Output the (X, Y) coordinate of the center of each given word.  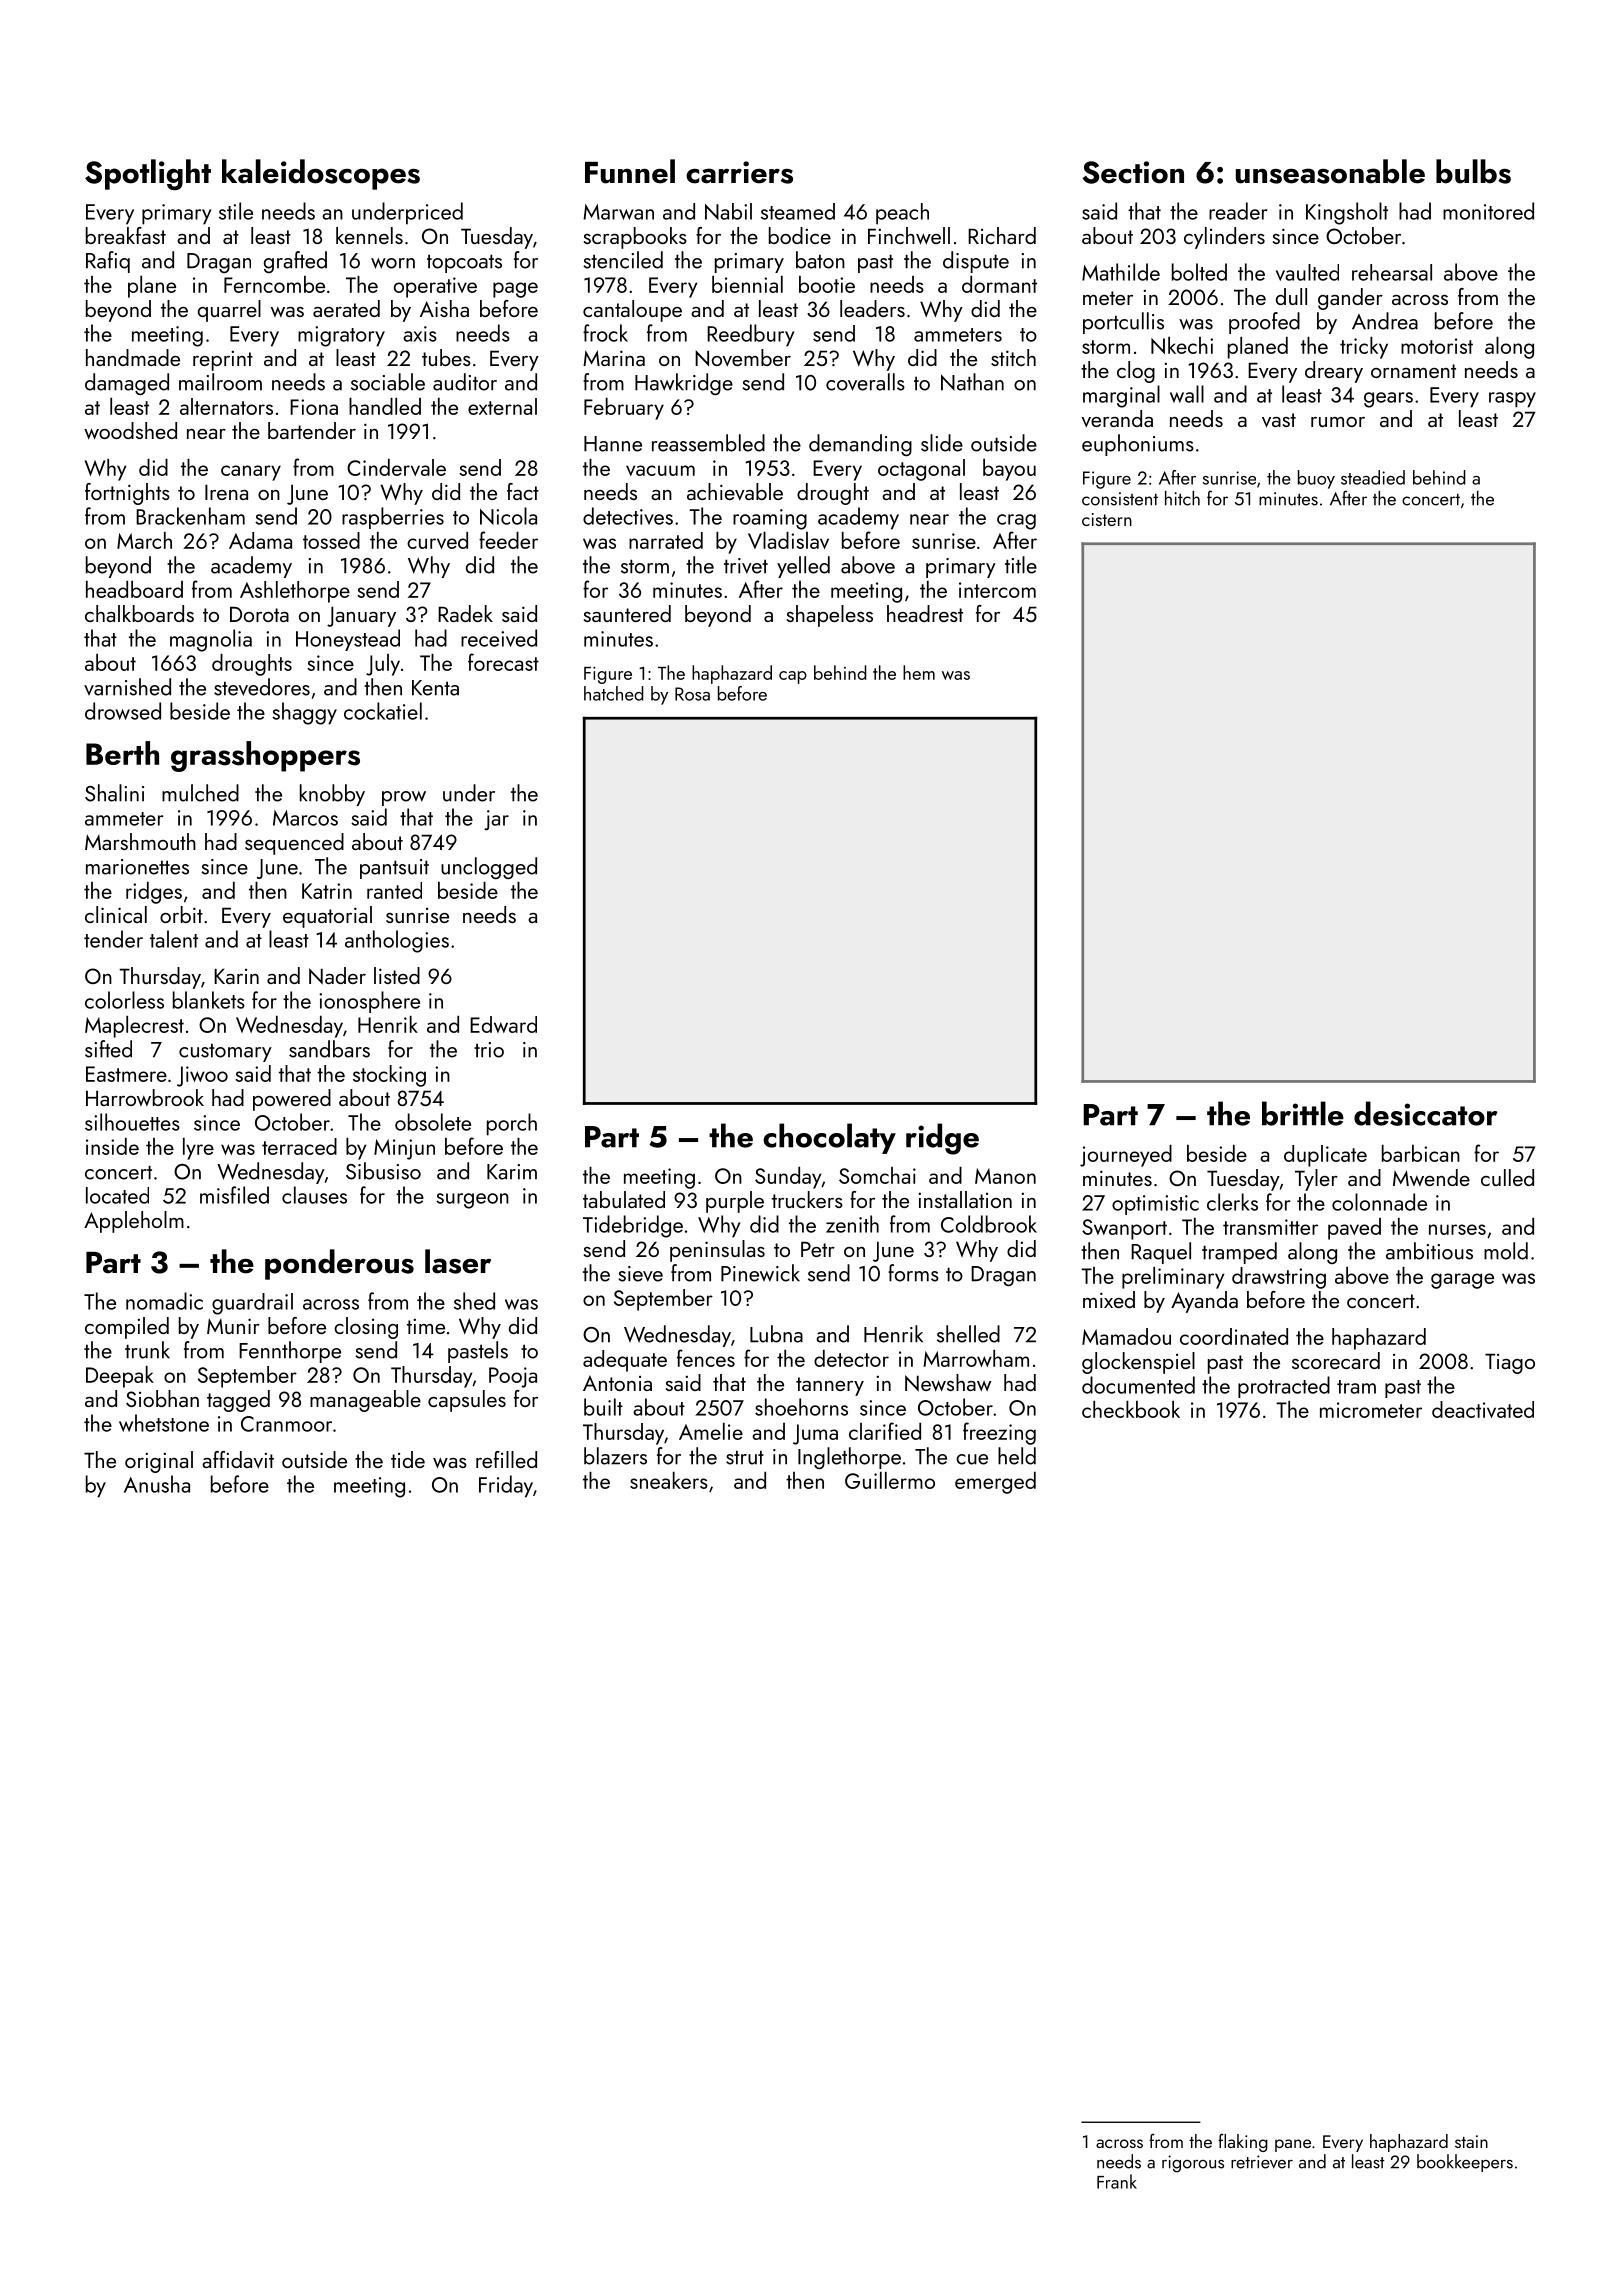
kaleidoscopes (321, 174)
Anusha (157, 1484)
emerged (995, 1483)
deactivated (1483, 1409)
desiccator (1426, 1113)
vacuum (660, 470)
